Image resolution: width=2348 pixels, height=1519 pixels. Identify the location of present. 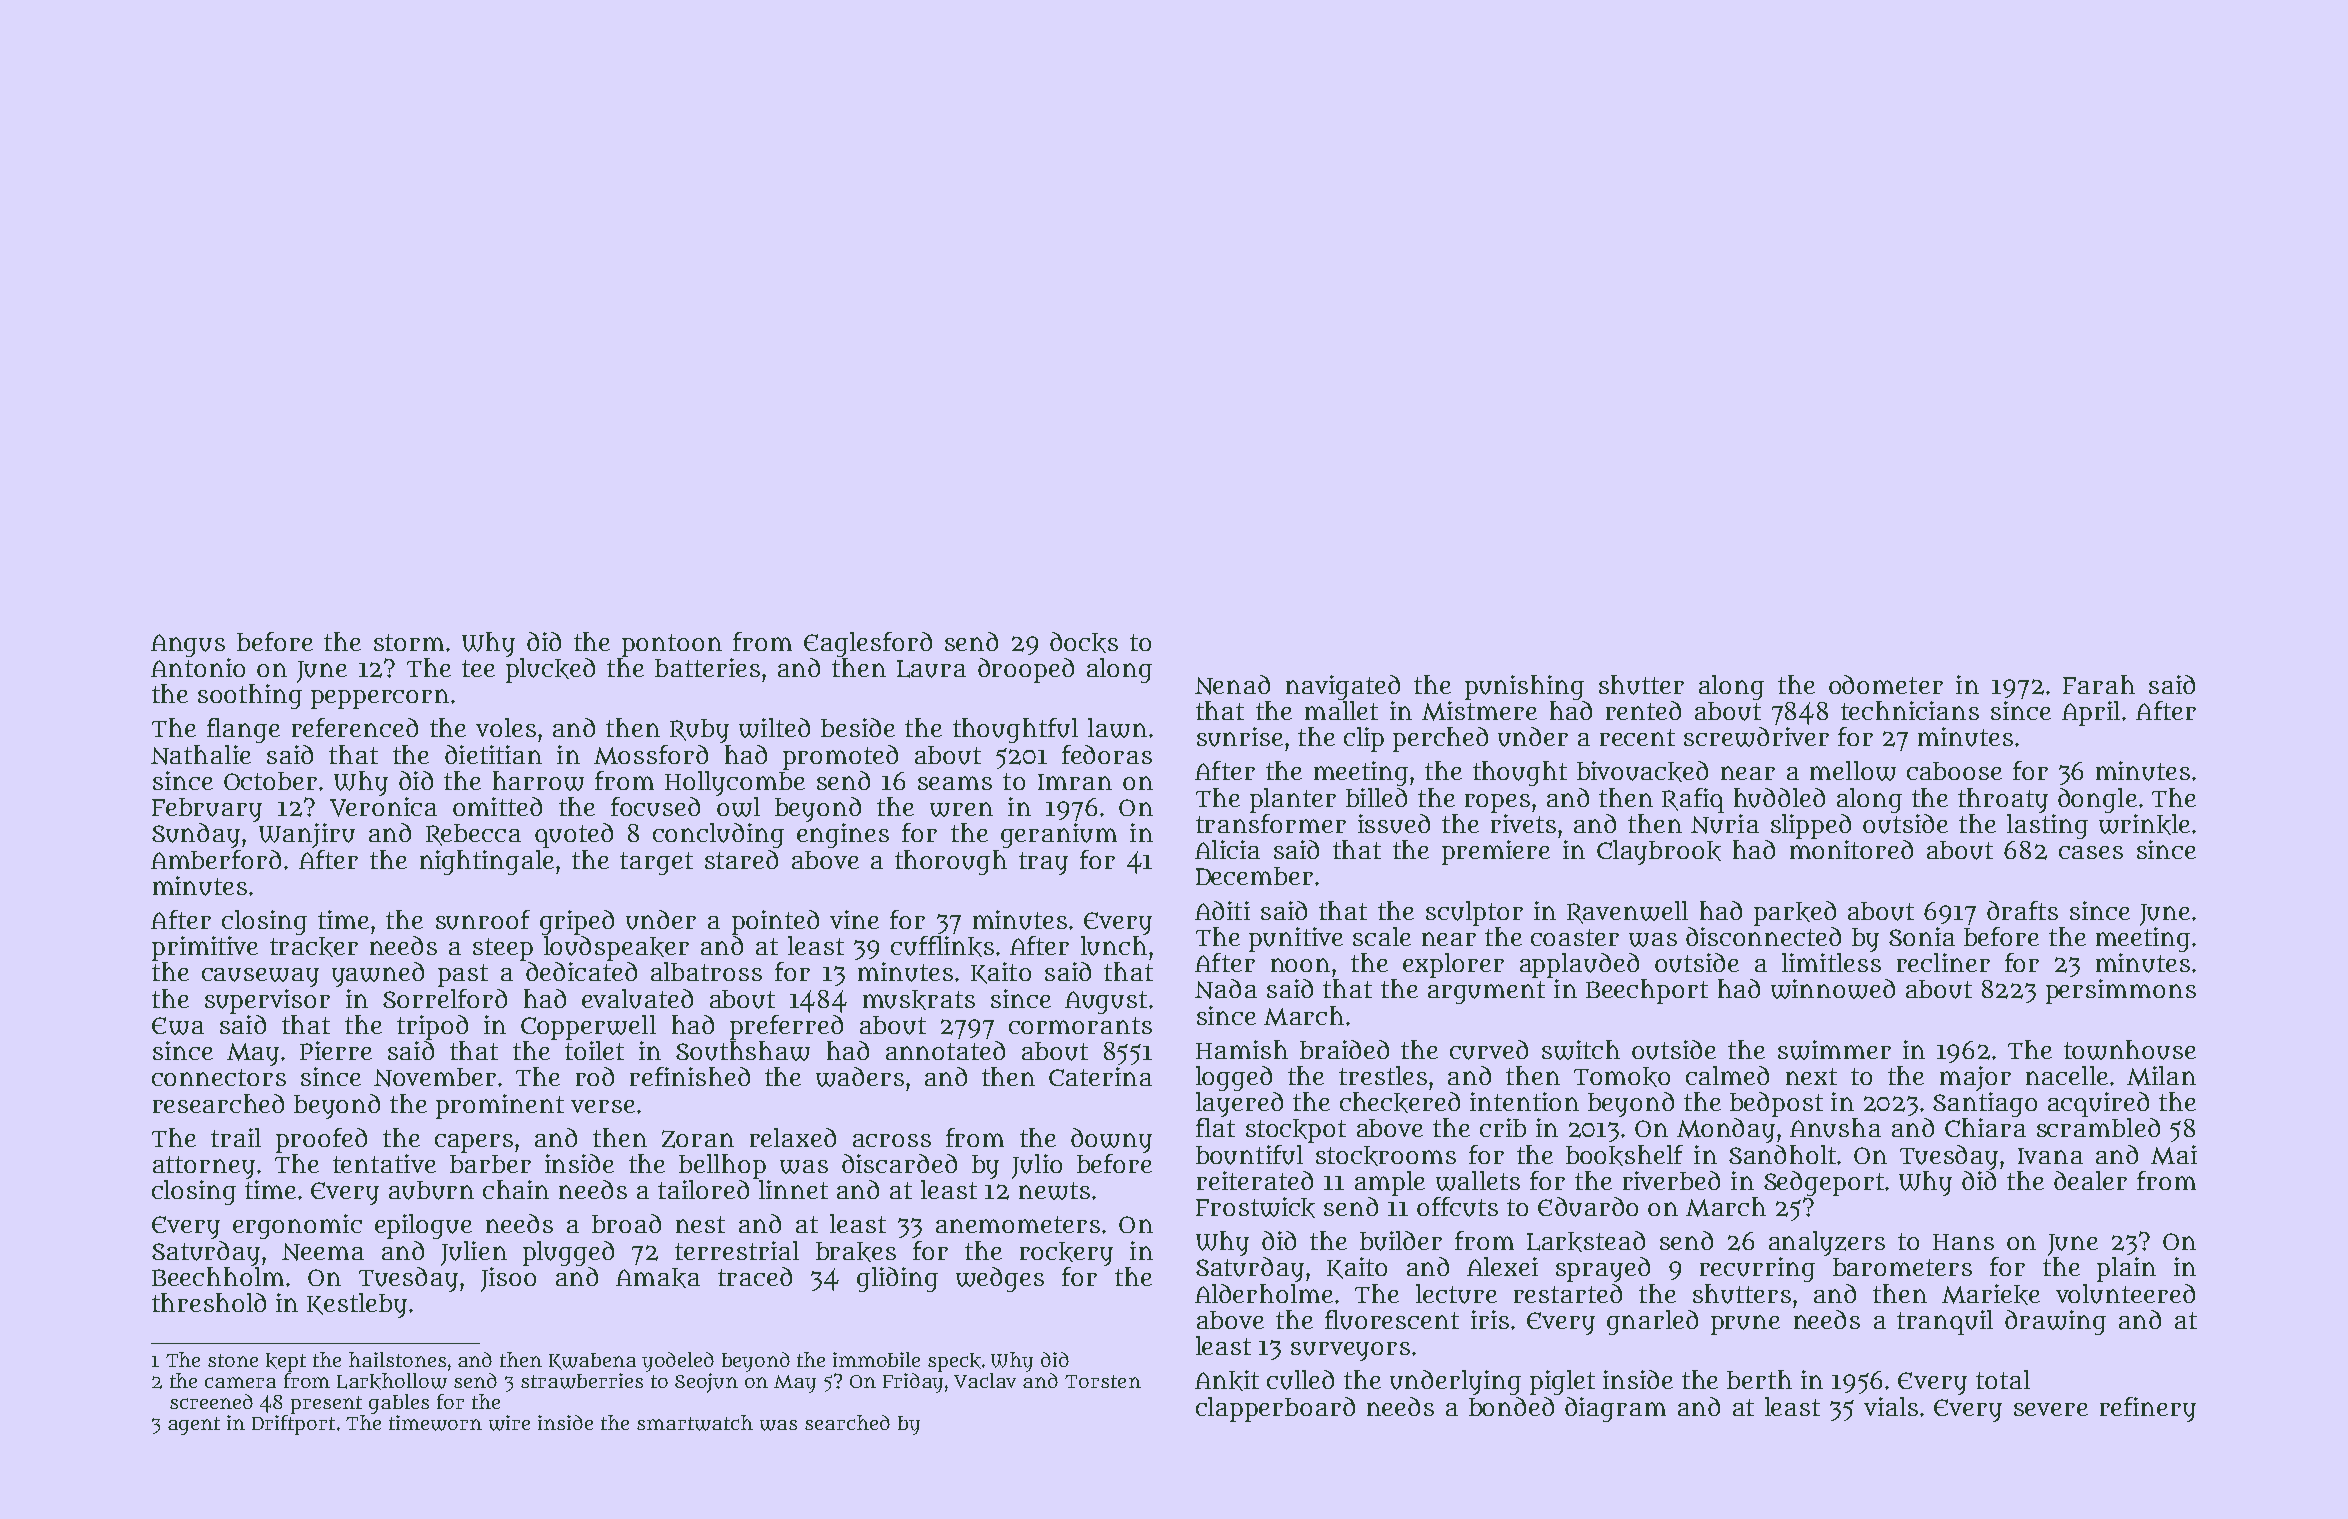
(326, 1405).
